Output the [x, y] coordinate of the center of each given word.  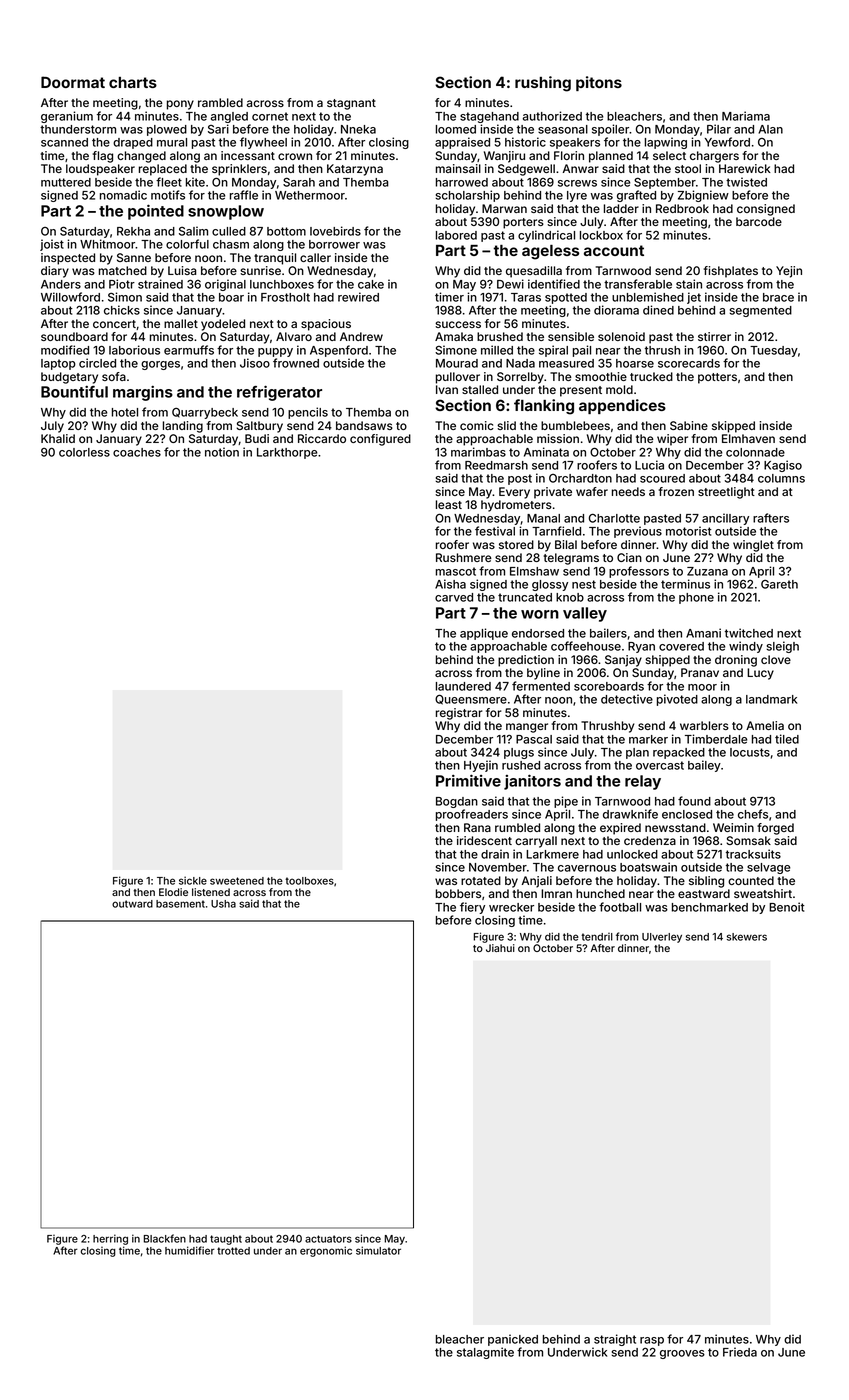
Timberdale [716, 739]
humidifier [190, 1250]
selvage [768, 868]
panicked [513, 1340]
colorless [84, 452]
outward [132, 904]
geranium [67, 117]
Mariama [746, 116]
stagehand [489, 117]
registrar [459, 714]
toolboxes [309, 881]
